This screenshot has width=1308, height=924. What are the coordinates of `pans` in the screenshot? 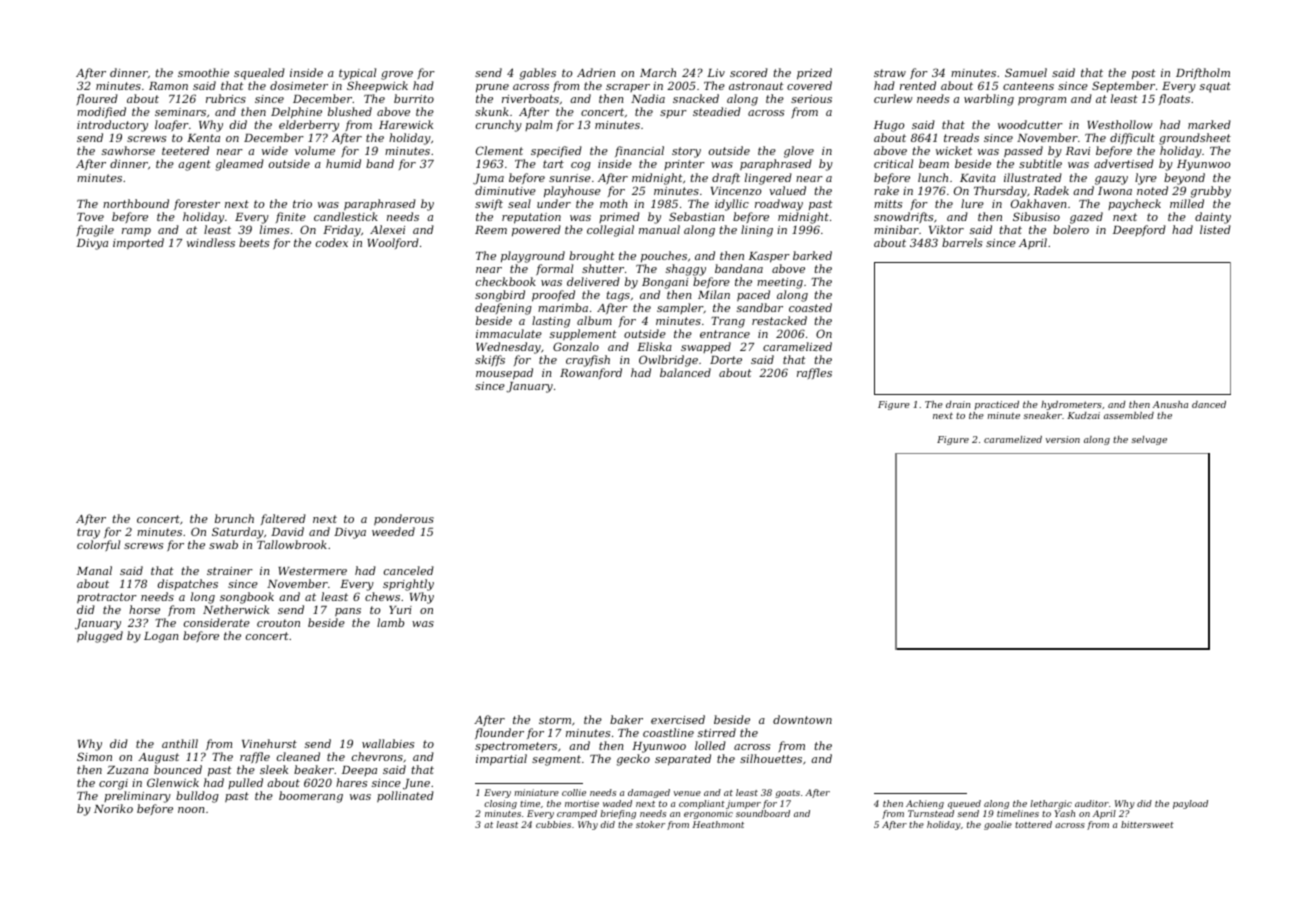 It's located at (348, 612).
